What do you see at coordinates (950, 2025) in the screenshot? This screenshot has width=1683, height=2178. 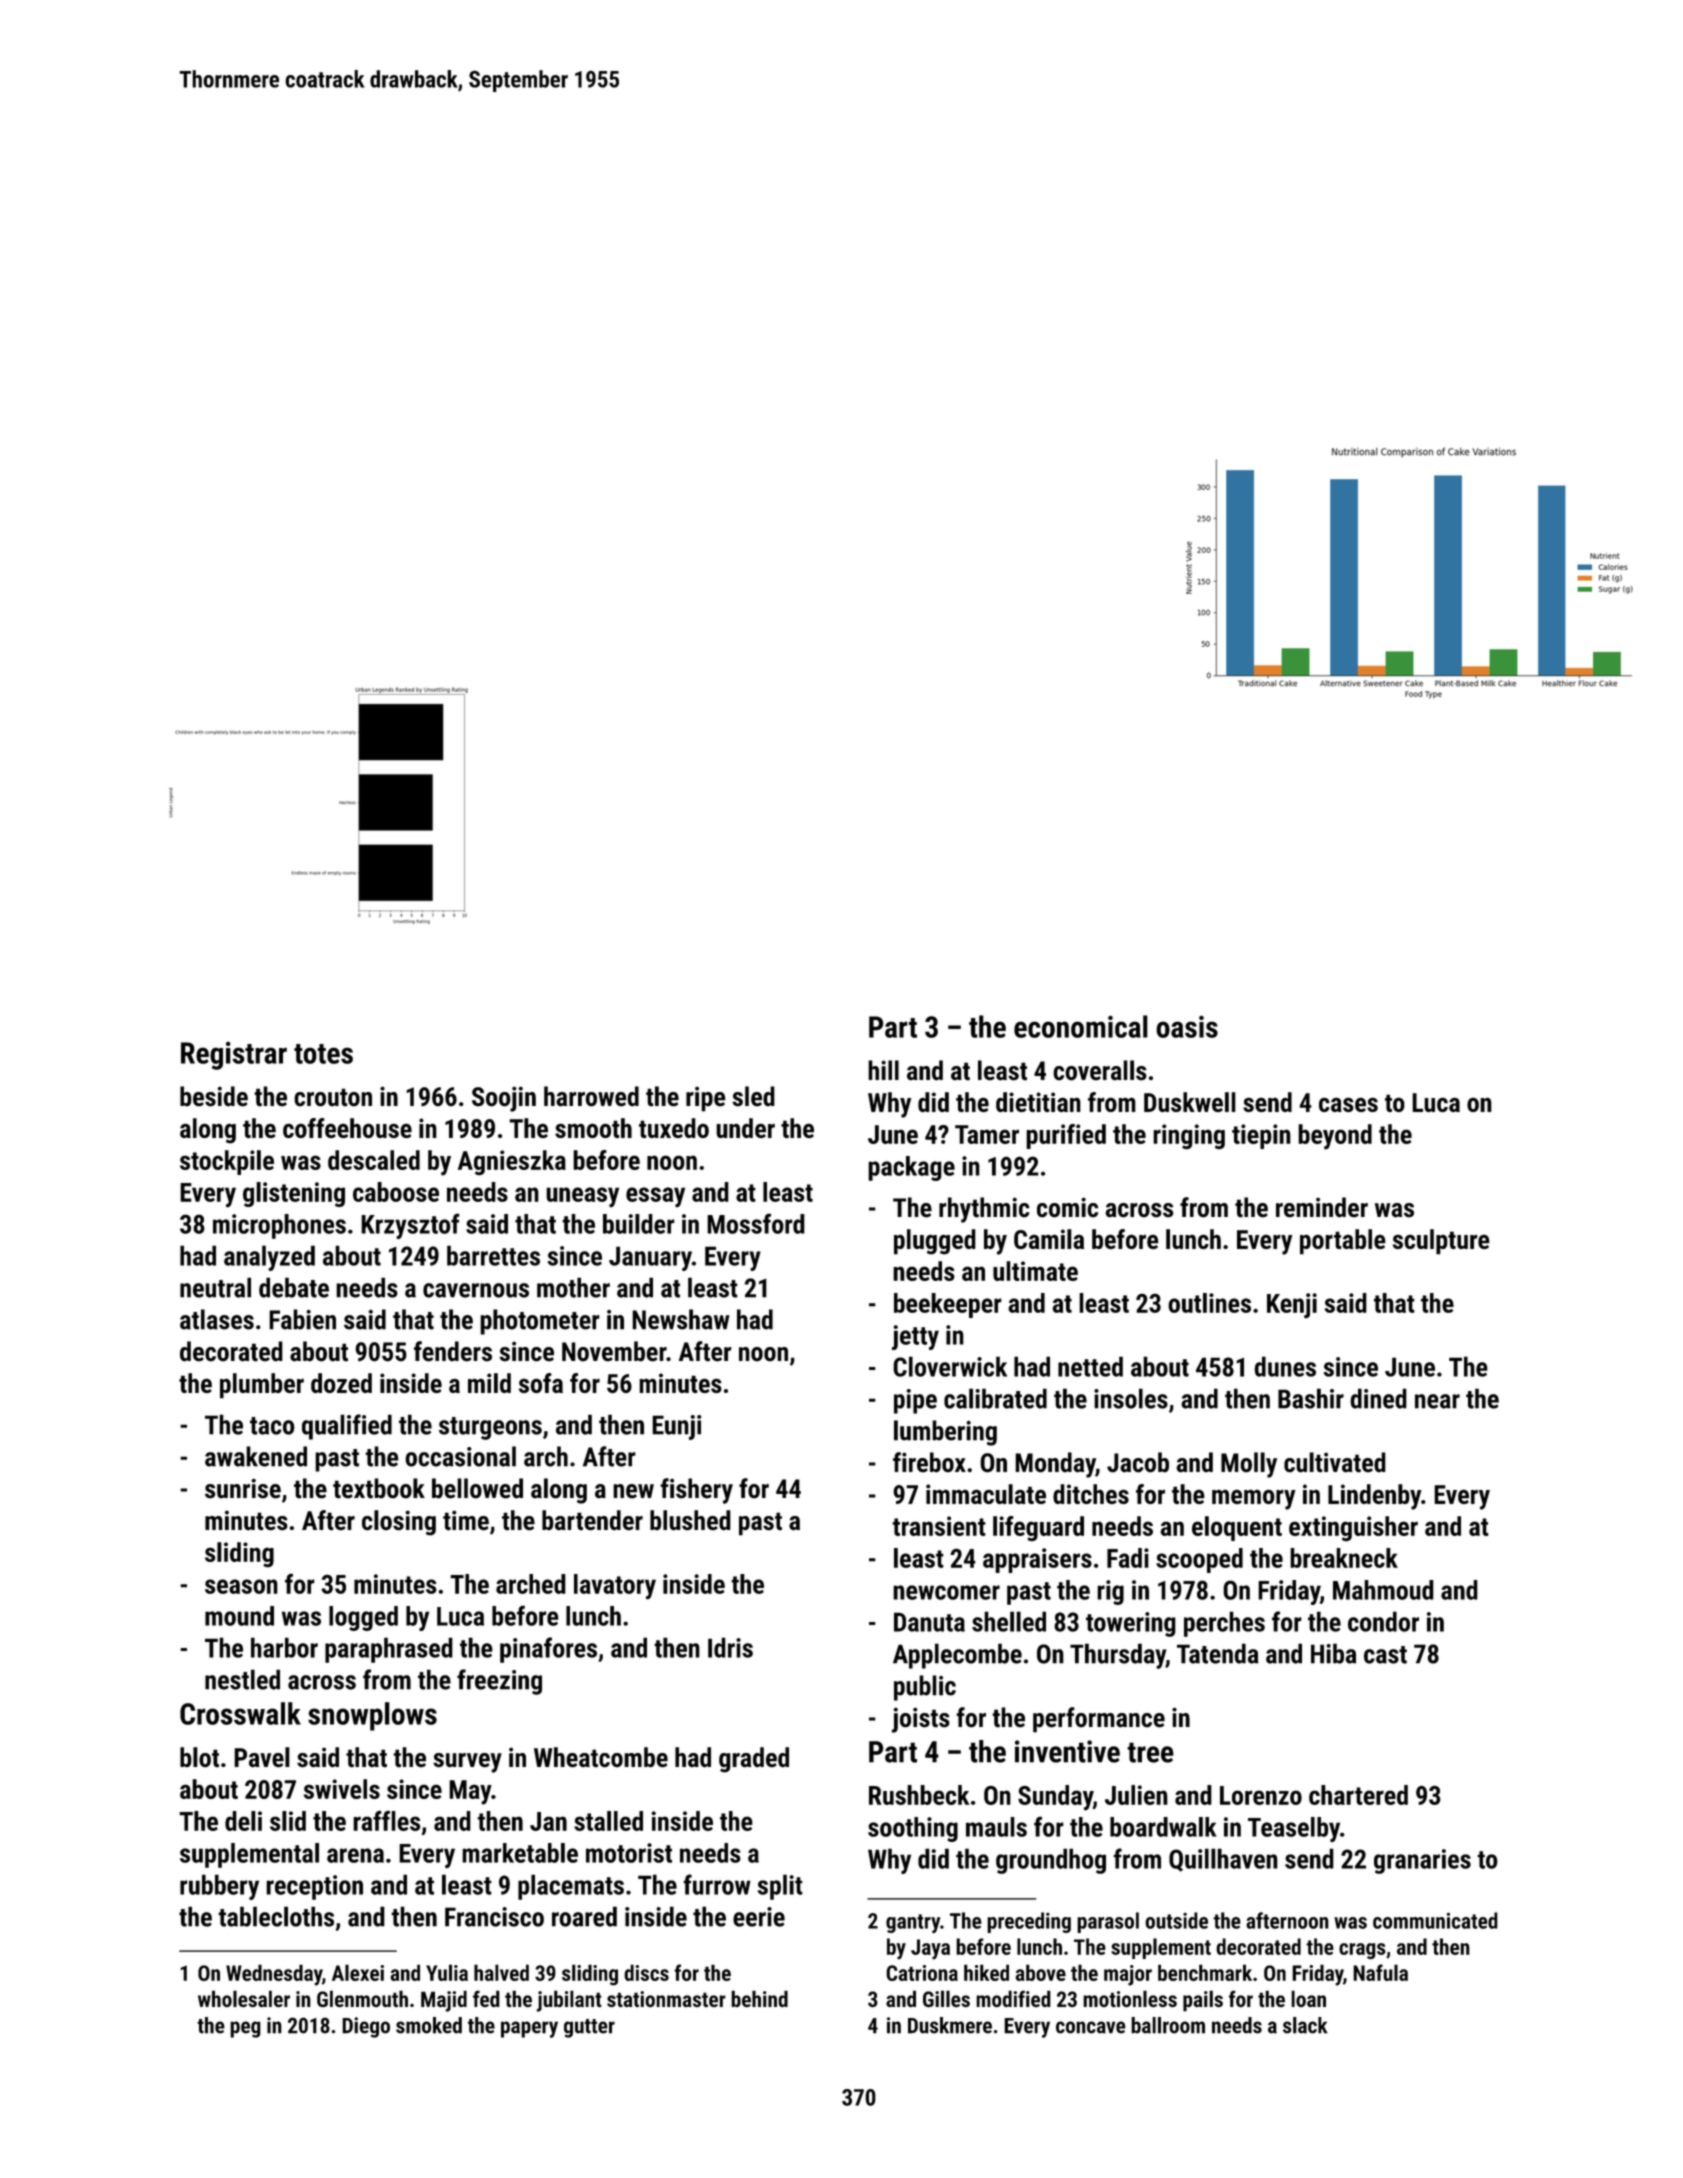 I see `Duskmere` at bounding box center [950, 2025].
